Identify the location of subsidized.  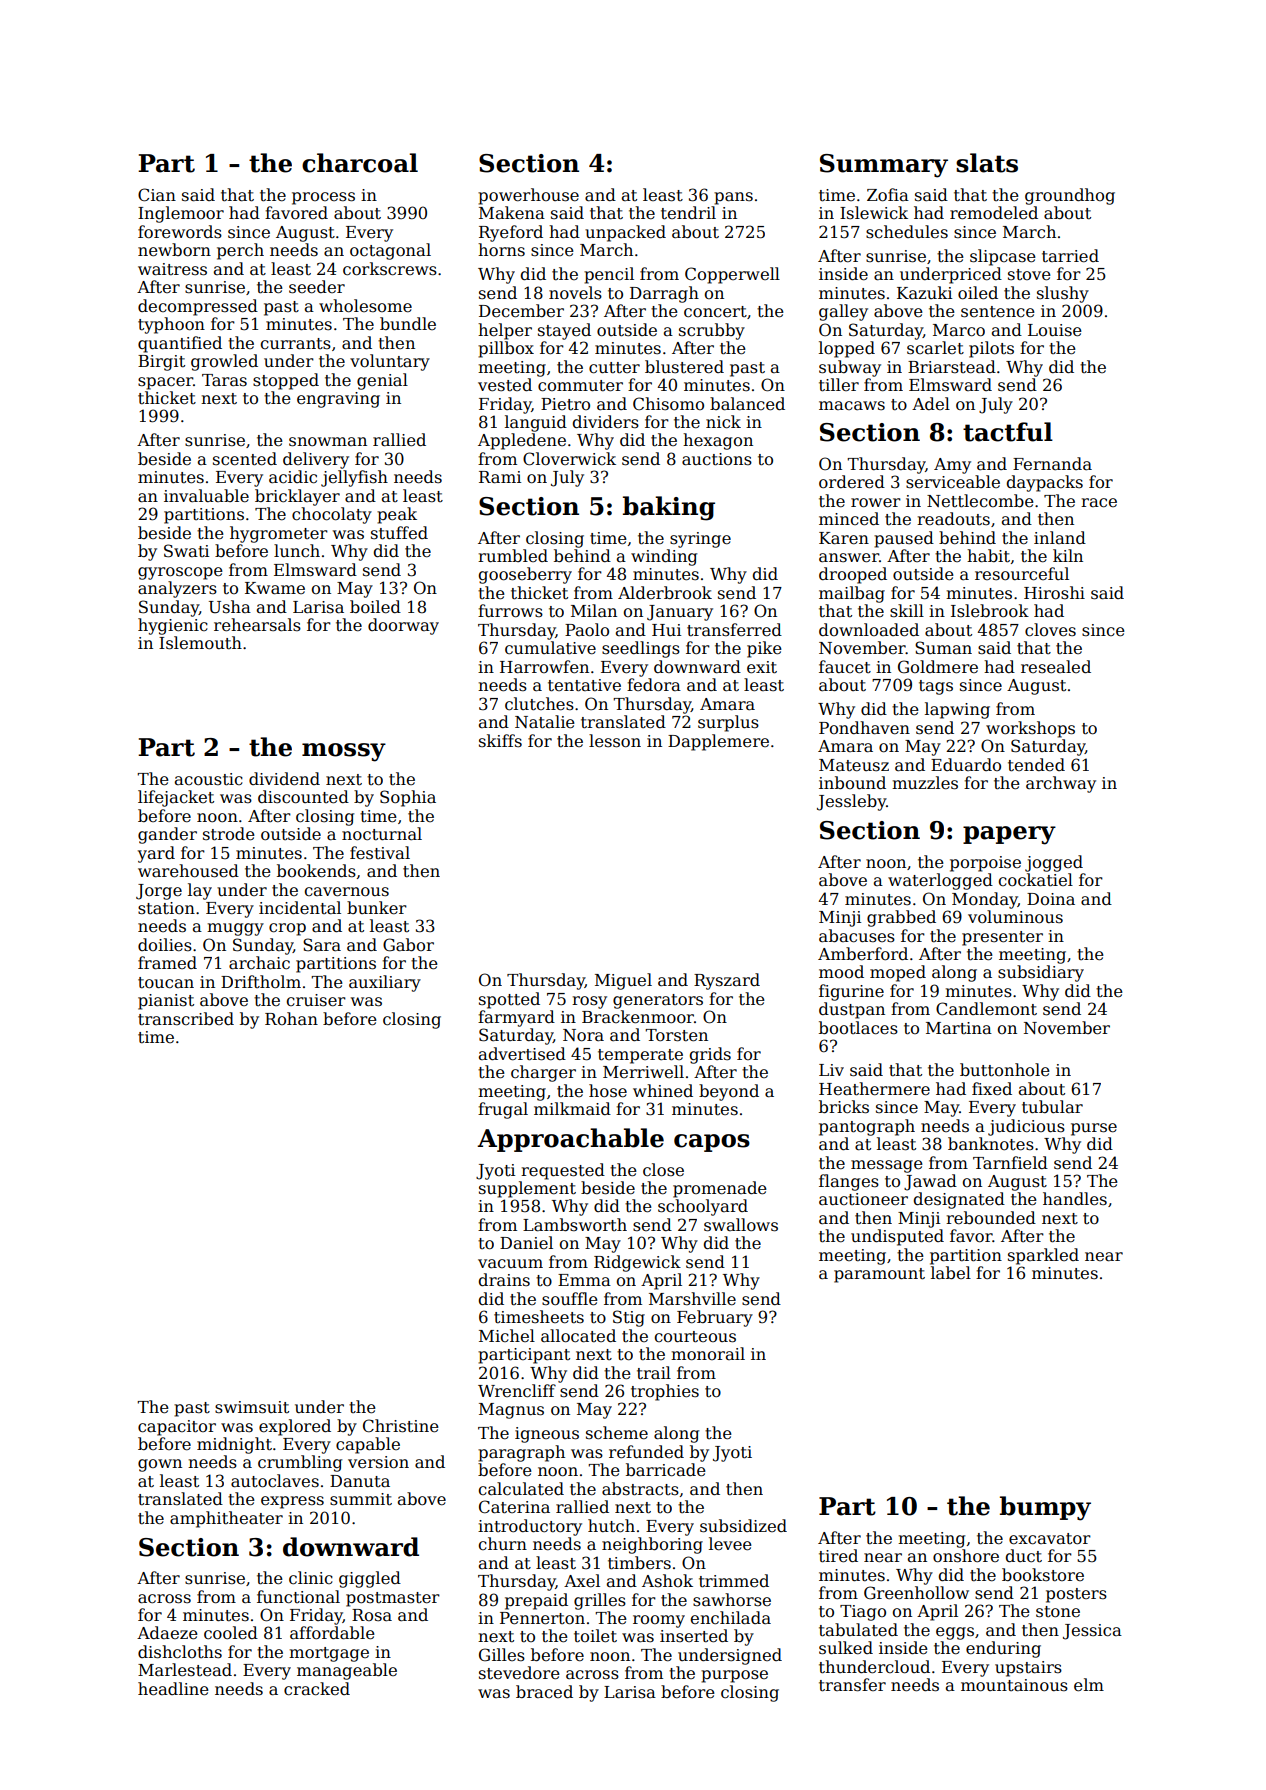
(743, 1526).
